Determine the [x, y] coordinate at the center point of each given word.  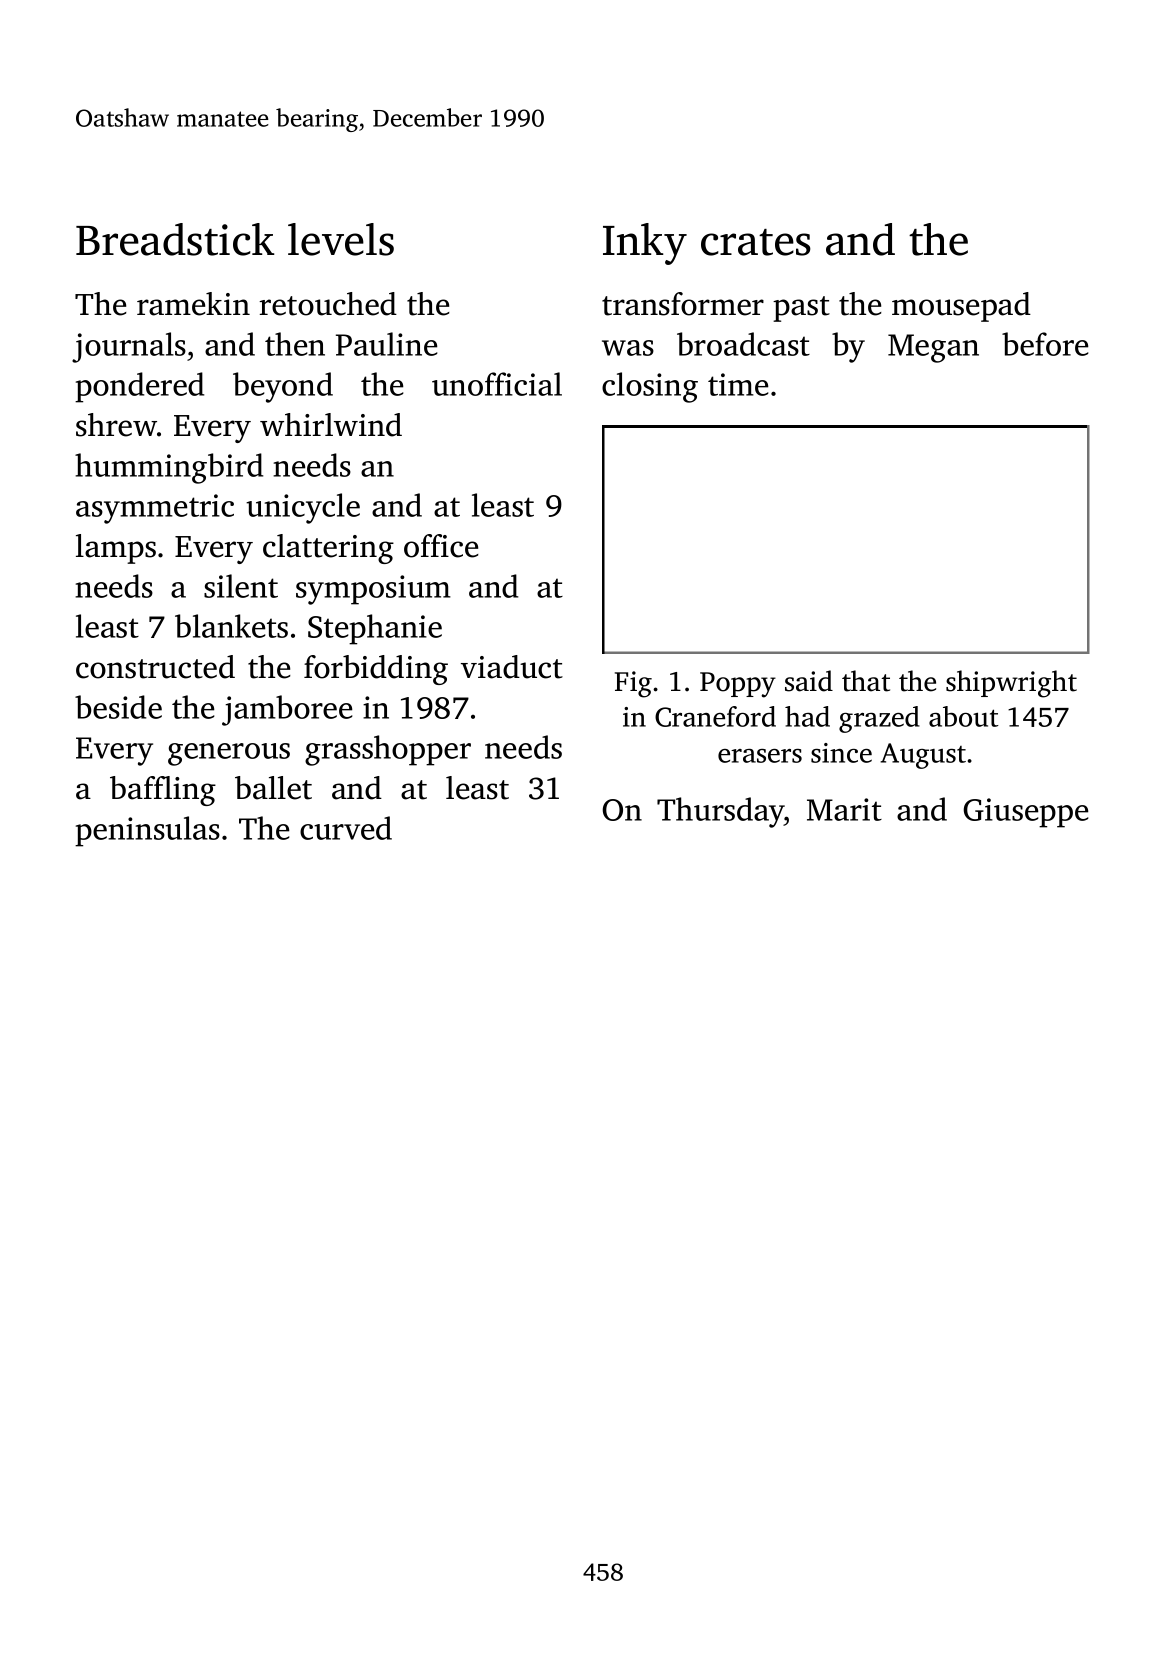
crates [756, 242]
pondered [139, 387]
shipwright [1011, 684]
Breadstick [175, 239]
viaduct [512, 667]
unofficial [497, 384]
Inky [645, 244]
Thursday [721, 812]
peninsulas [147, 831]
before [1045, 344]
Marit [844, 809]
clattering [328, 549]
